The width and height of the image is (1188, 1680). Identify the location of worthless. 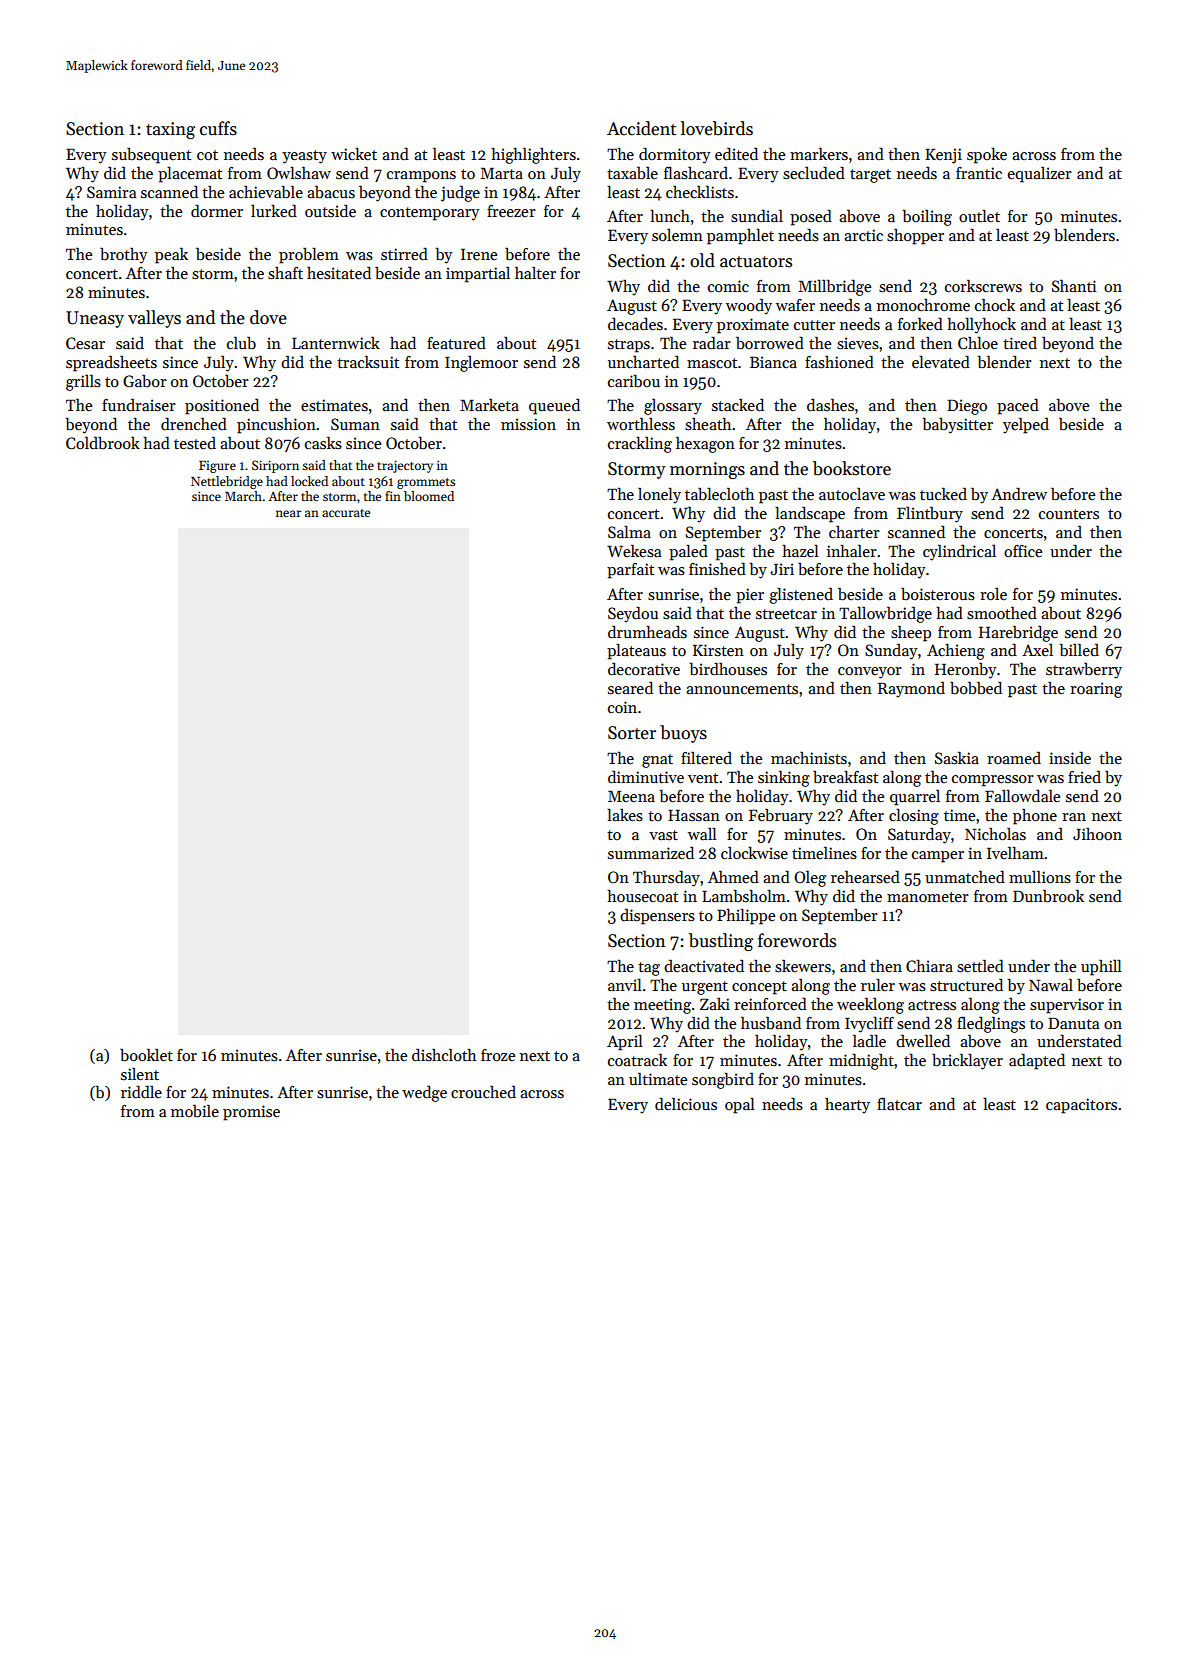
(641, 423).
